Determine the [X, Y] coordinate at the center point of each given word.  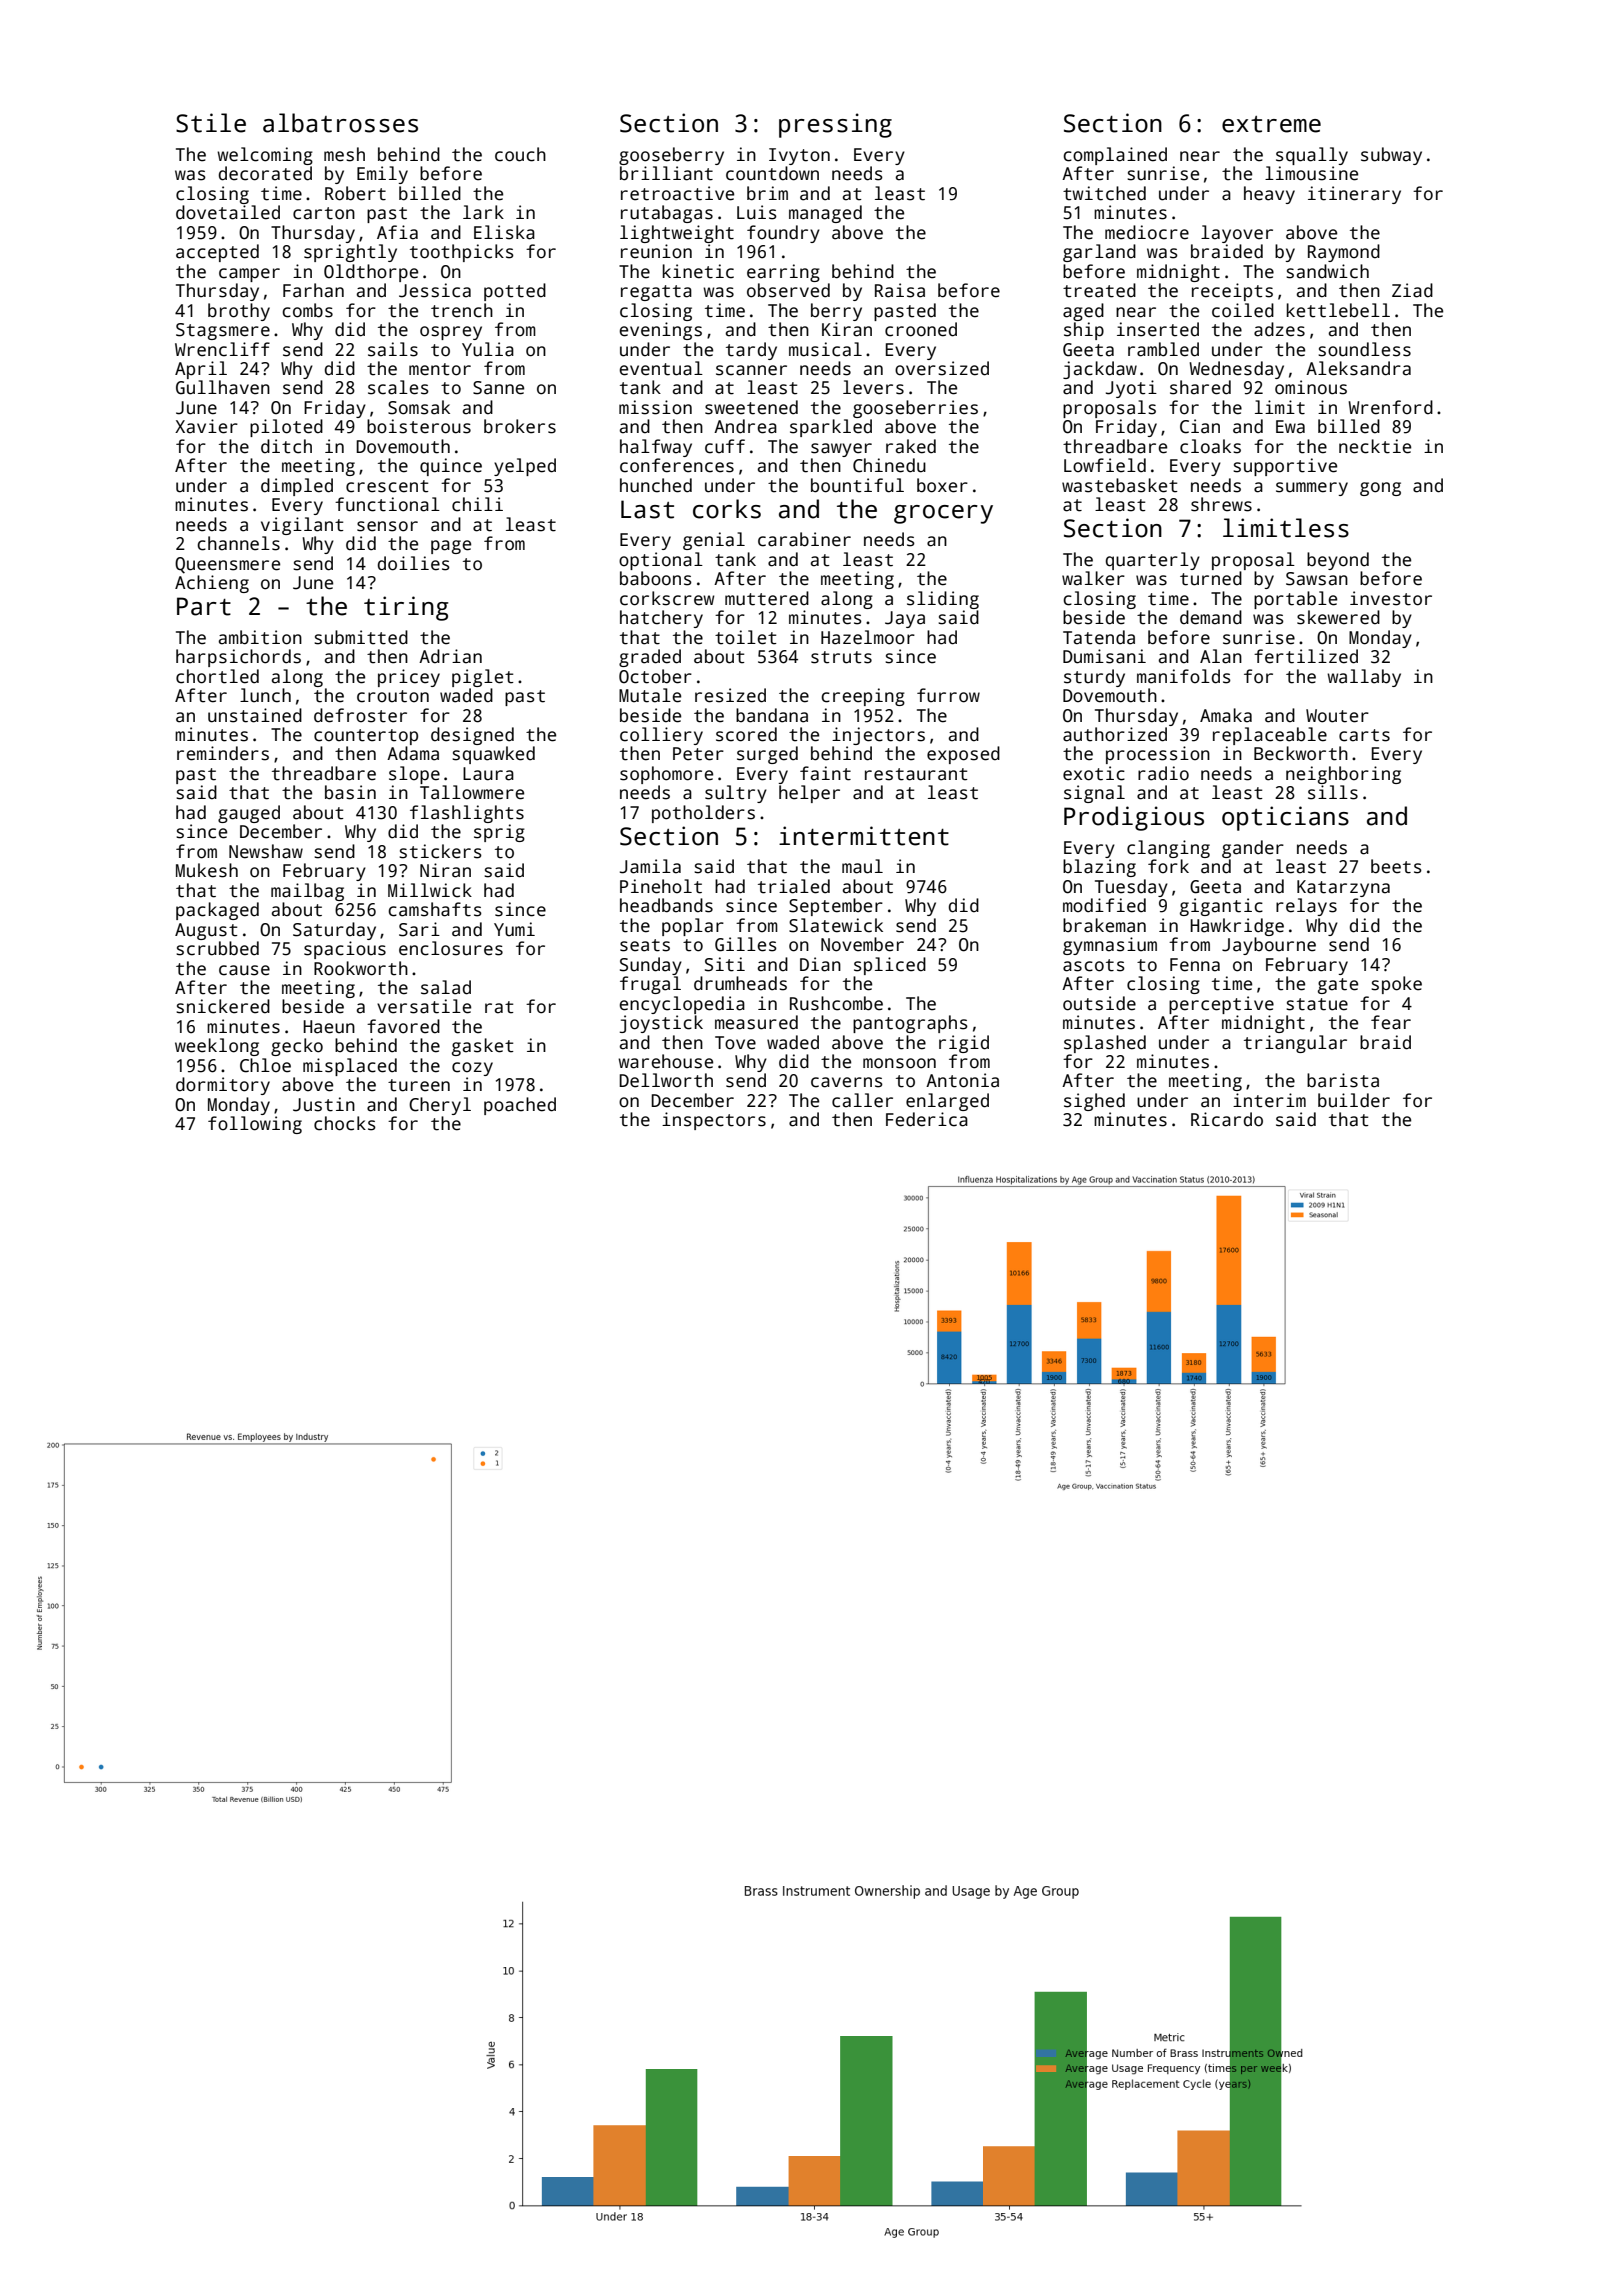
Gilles [746, 944]
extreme [1271, 124]
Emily [382, 175]
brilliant [666, 173]
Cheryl [440, 1106]
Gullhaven [223, 387]
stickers [440, 851]
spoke [1396, 985]
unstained [255, 715]
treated [1099, 290]
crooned [921, 329]
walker [1093, 578]
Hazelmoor [868, 637]
